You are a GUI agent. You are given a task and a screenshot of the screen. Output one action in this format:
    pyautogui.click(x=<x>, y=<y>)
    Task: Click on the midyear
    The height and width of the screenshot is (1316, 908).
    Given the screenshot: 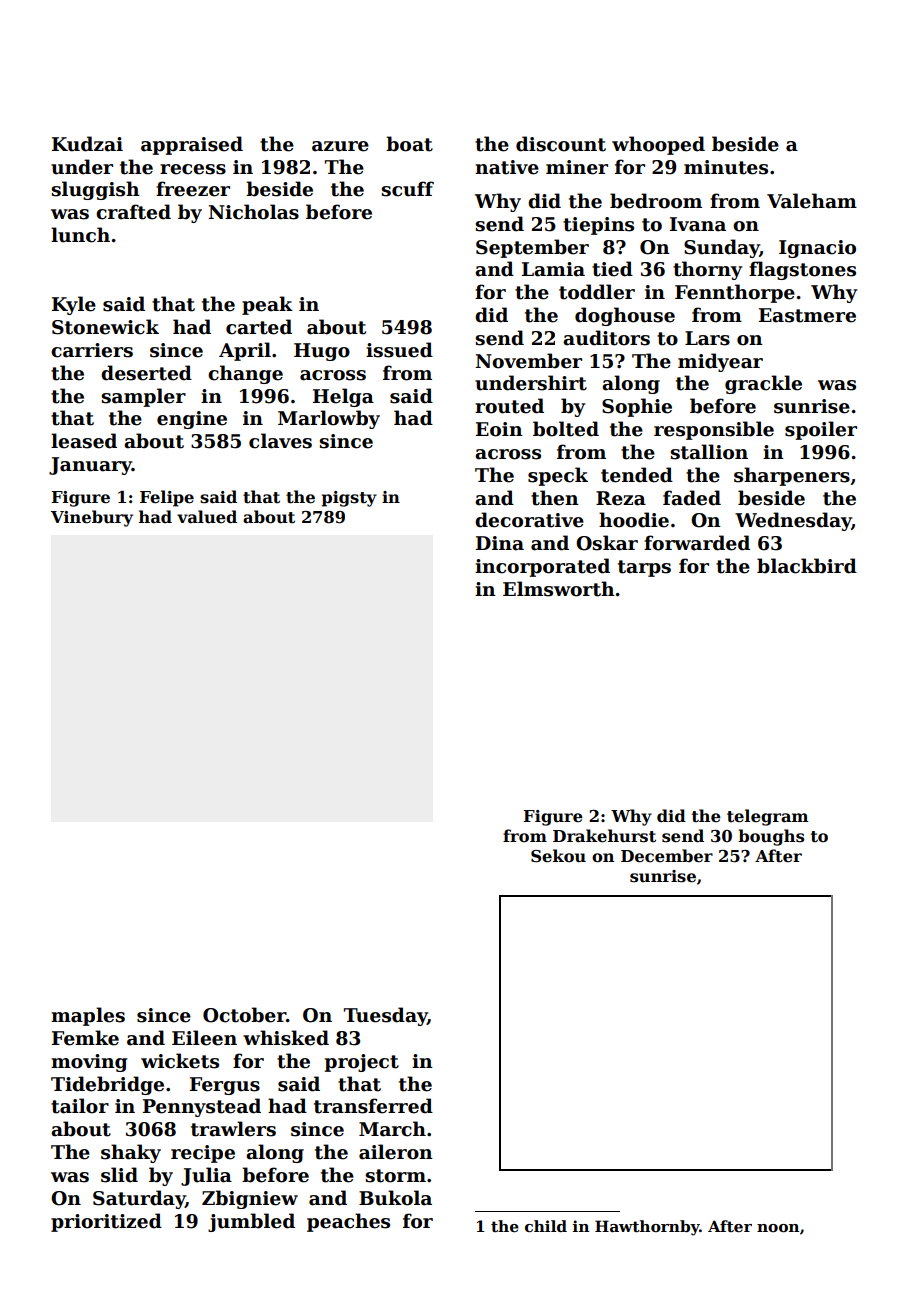 What is the action you would take?
    pyautogui.click(x=720, y=362)
